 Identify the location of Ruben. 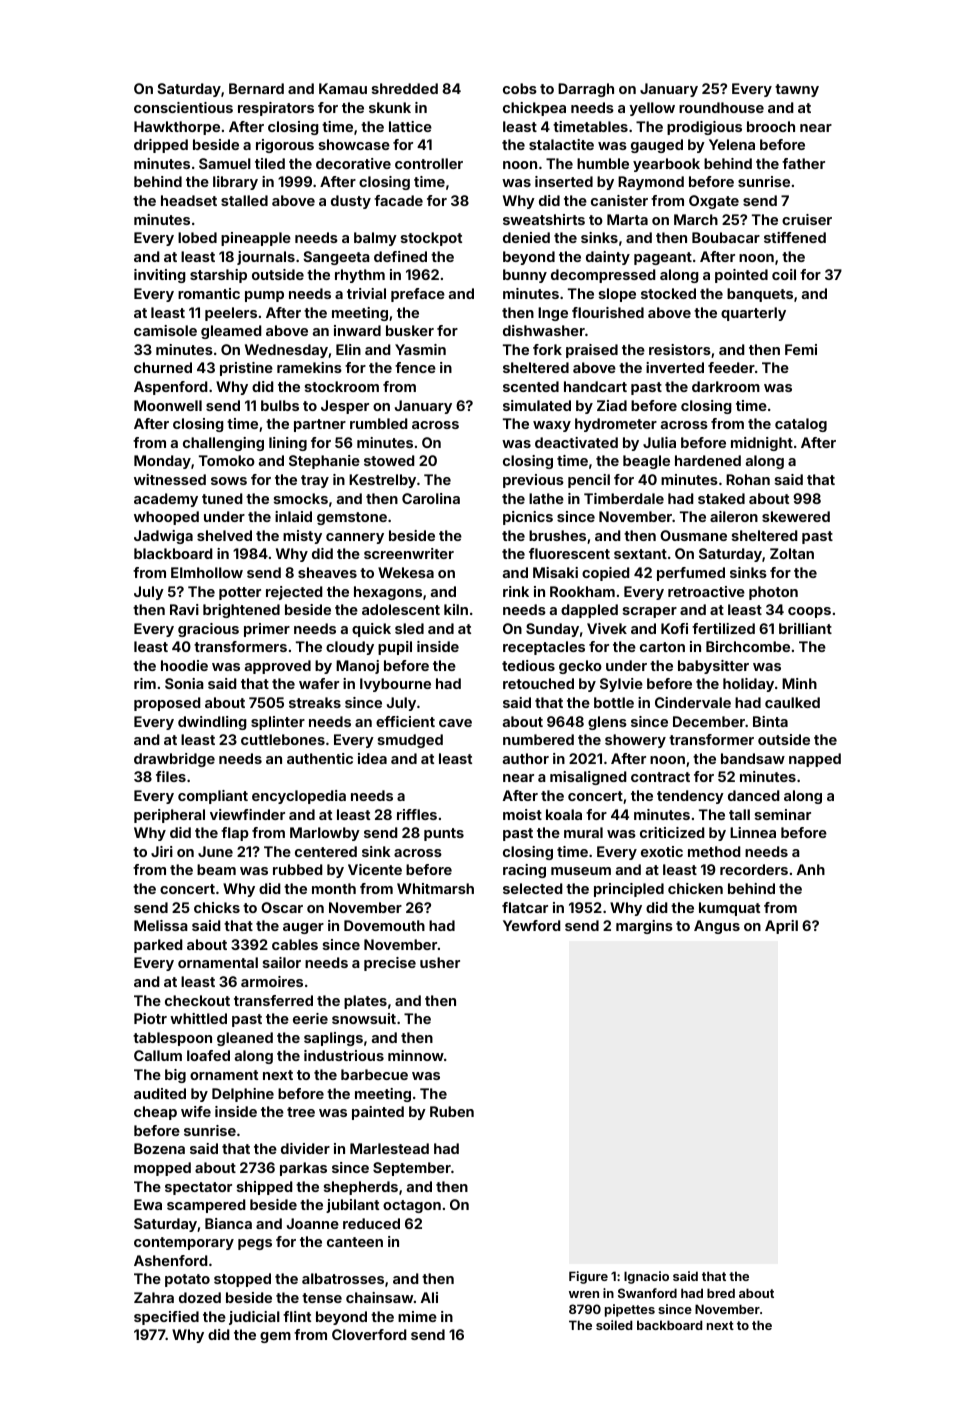
(452, 1111).
